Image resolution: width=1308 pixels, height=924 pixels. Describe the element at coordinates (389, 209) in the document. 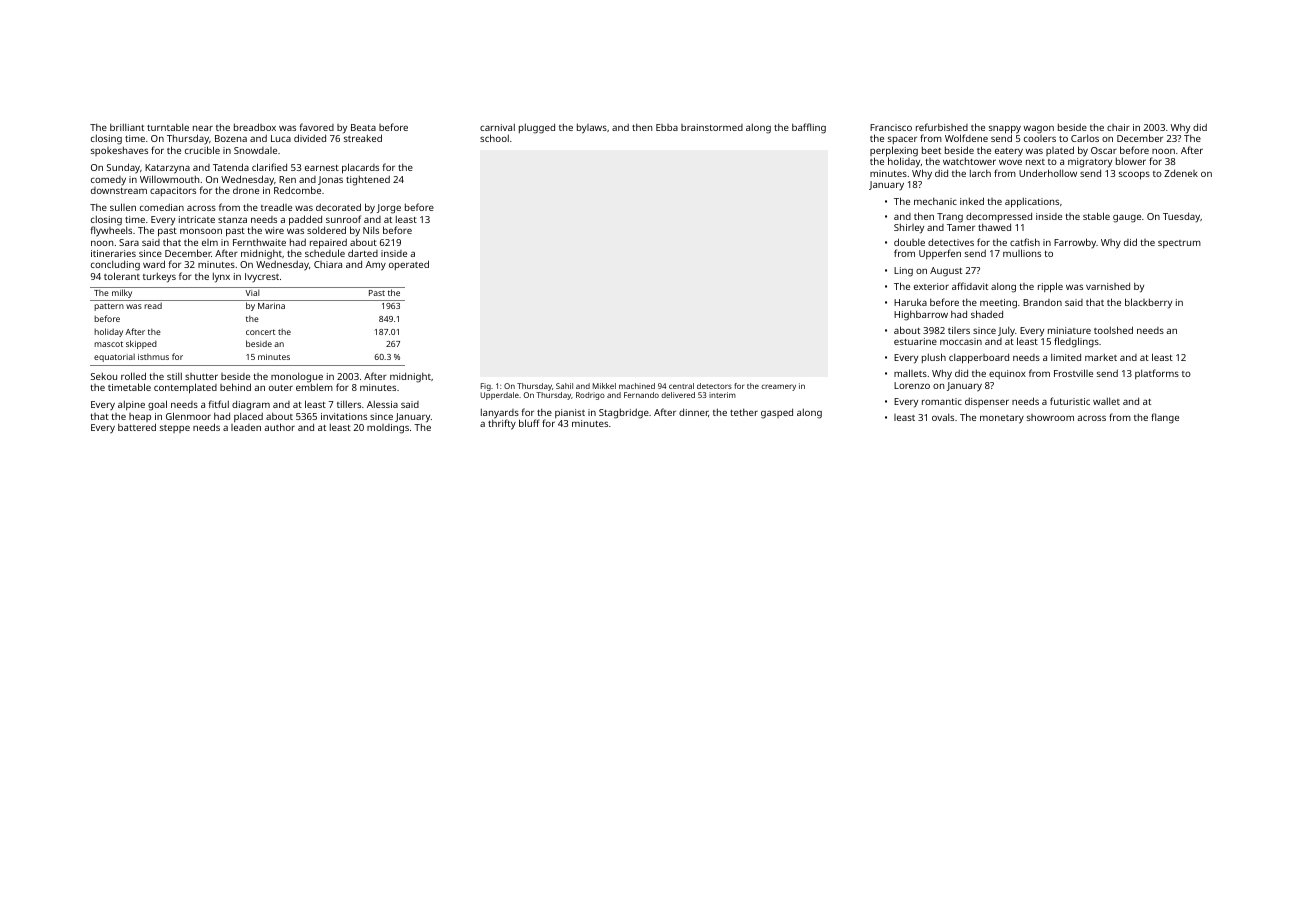

I see `Jorge` at that location.
